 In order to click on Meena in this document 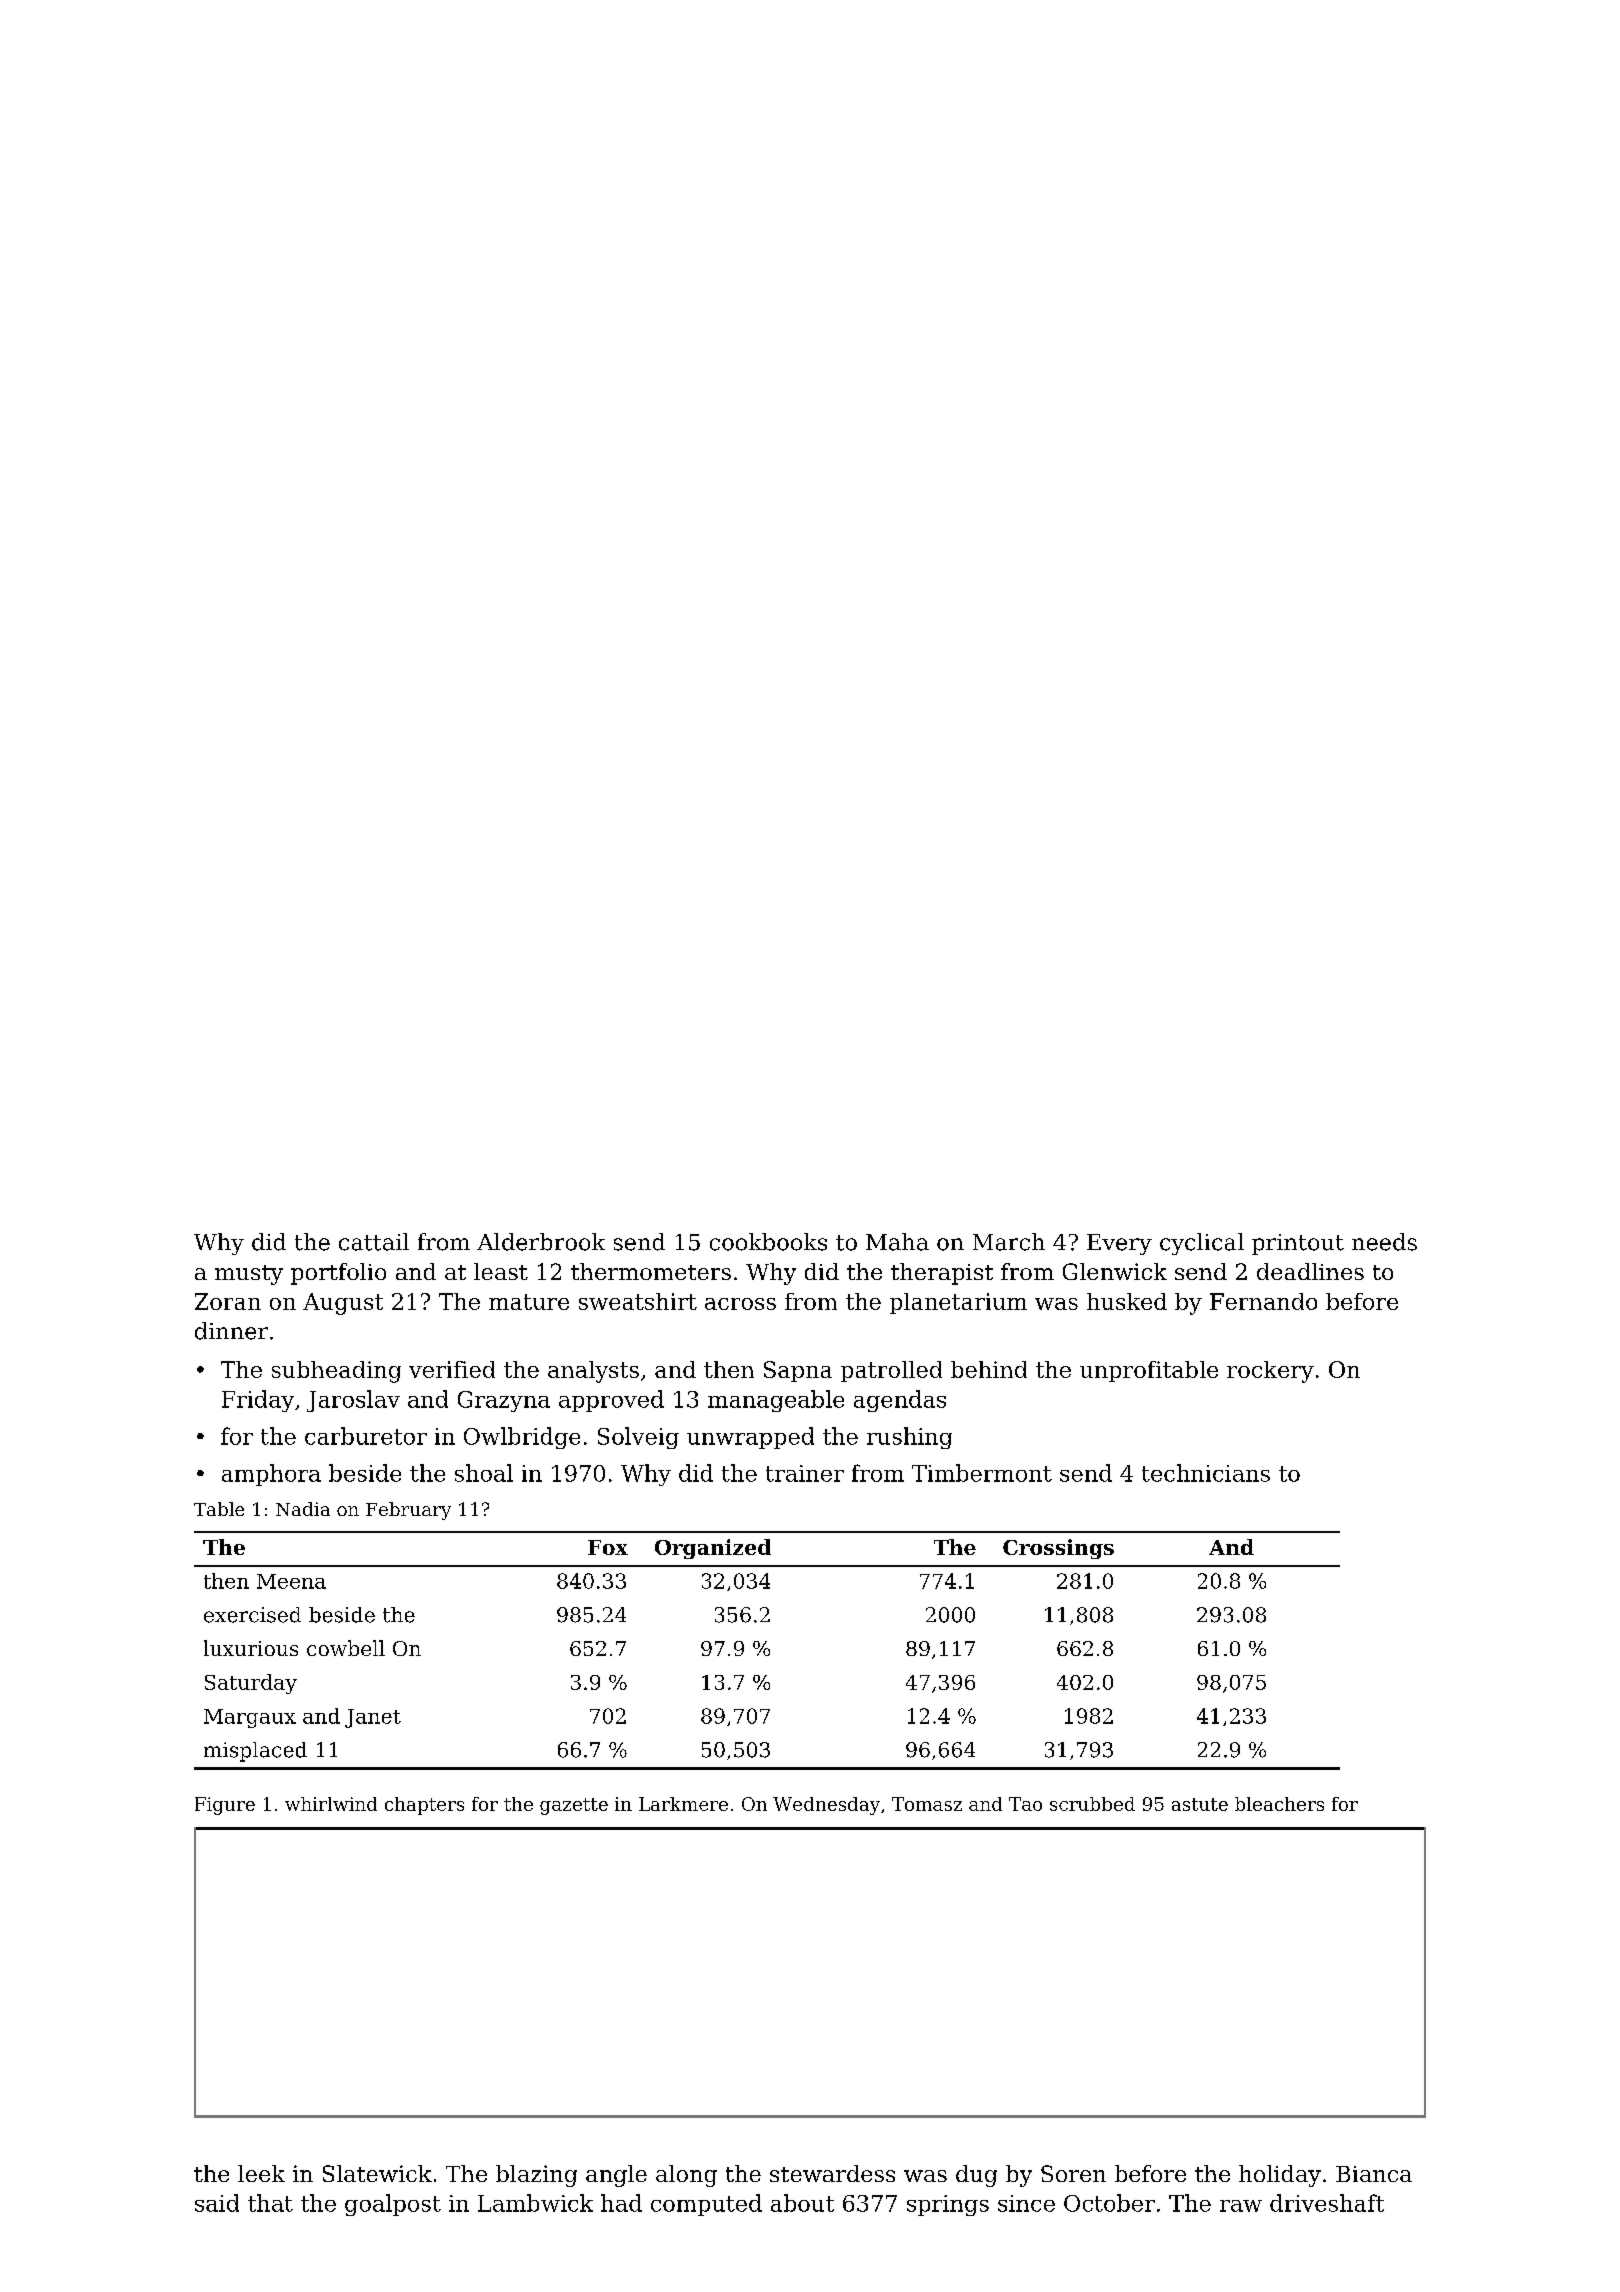, I will do `click(291, 1581)`.
